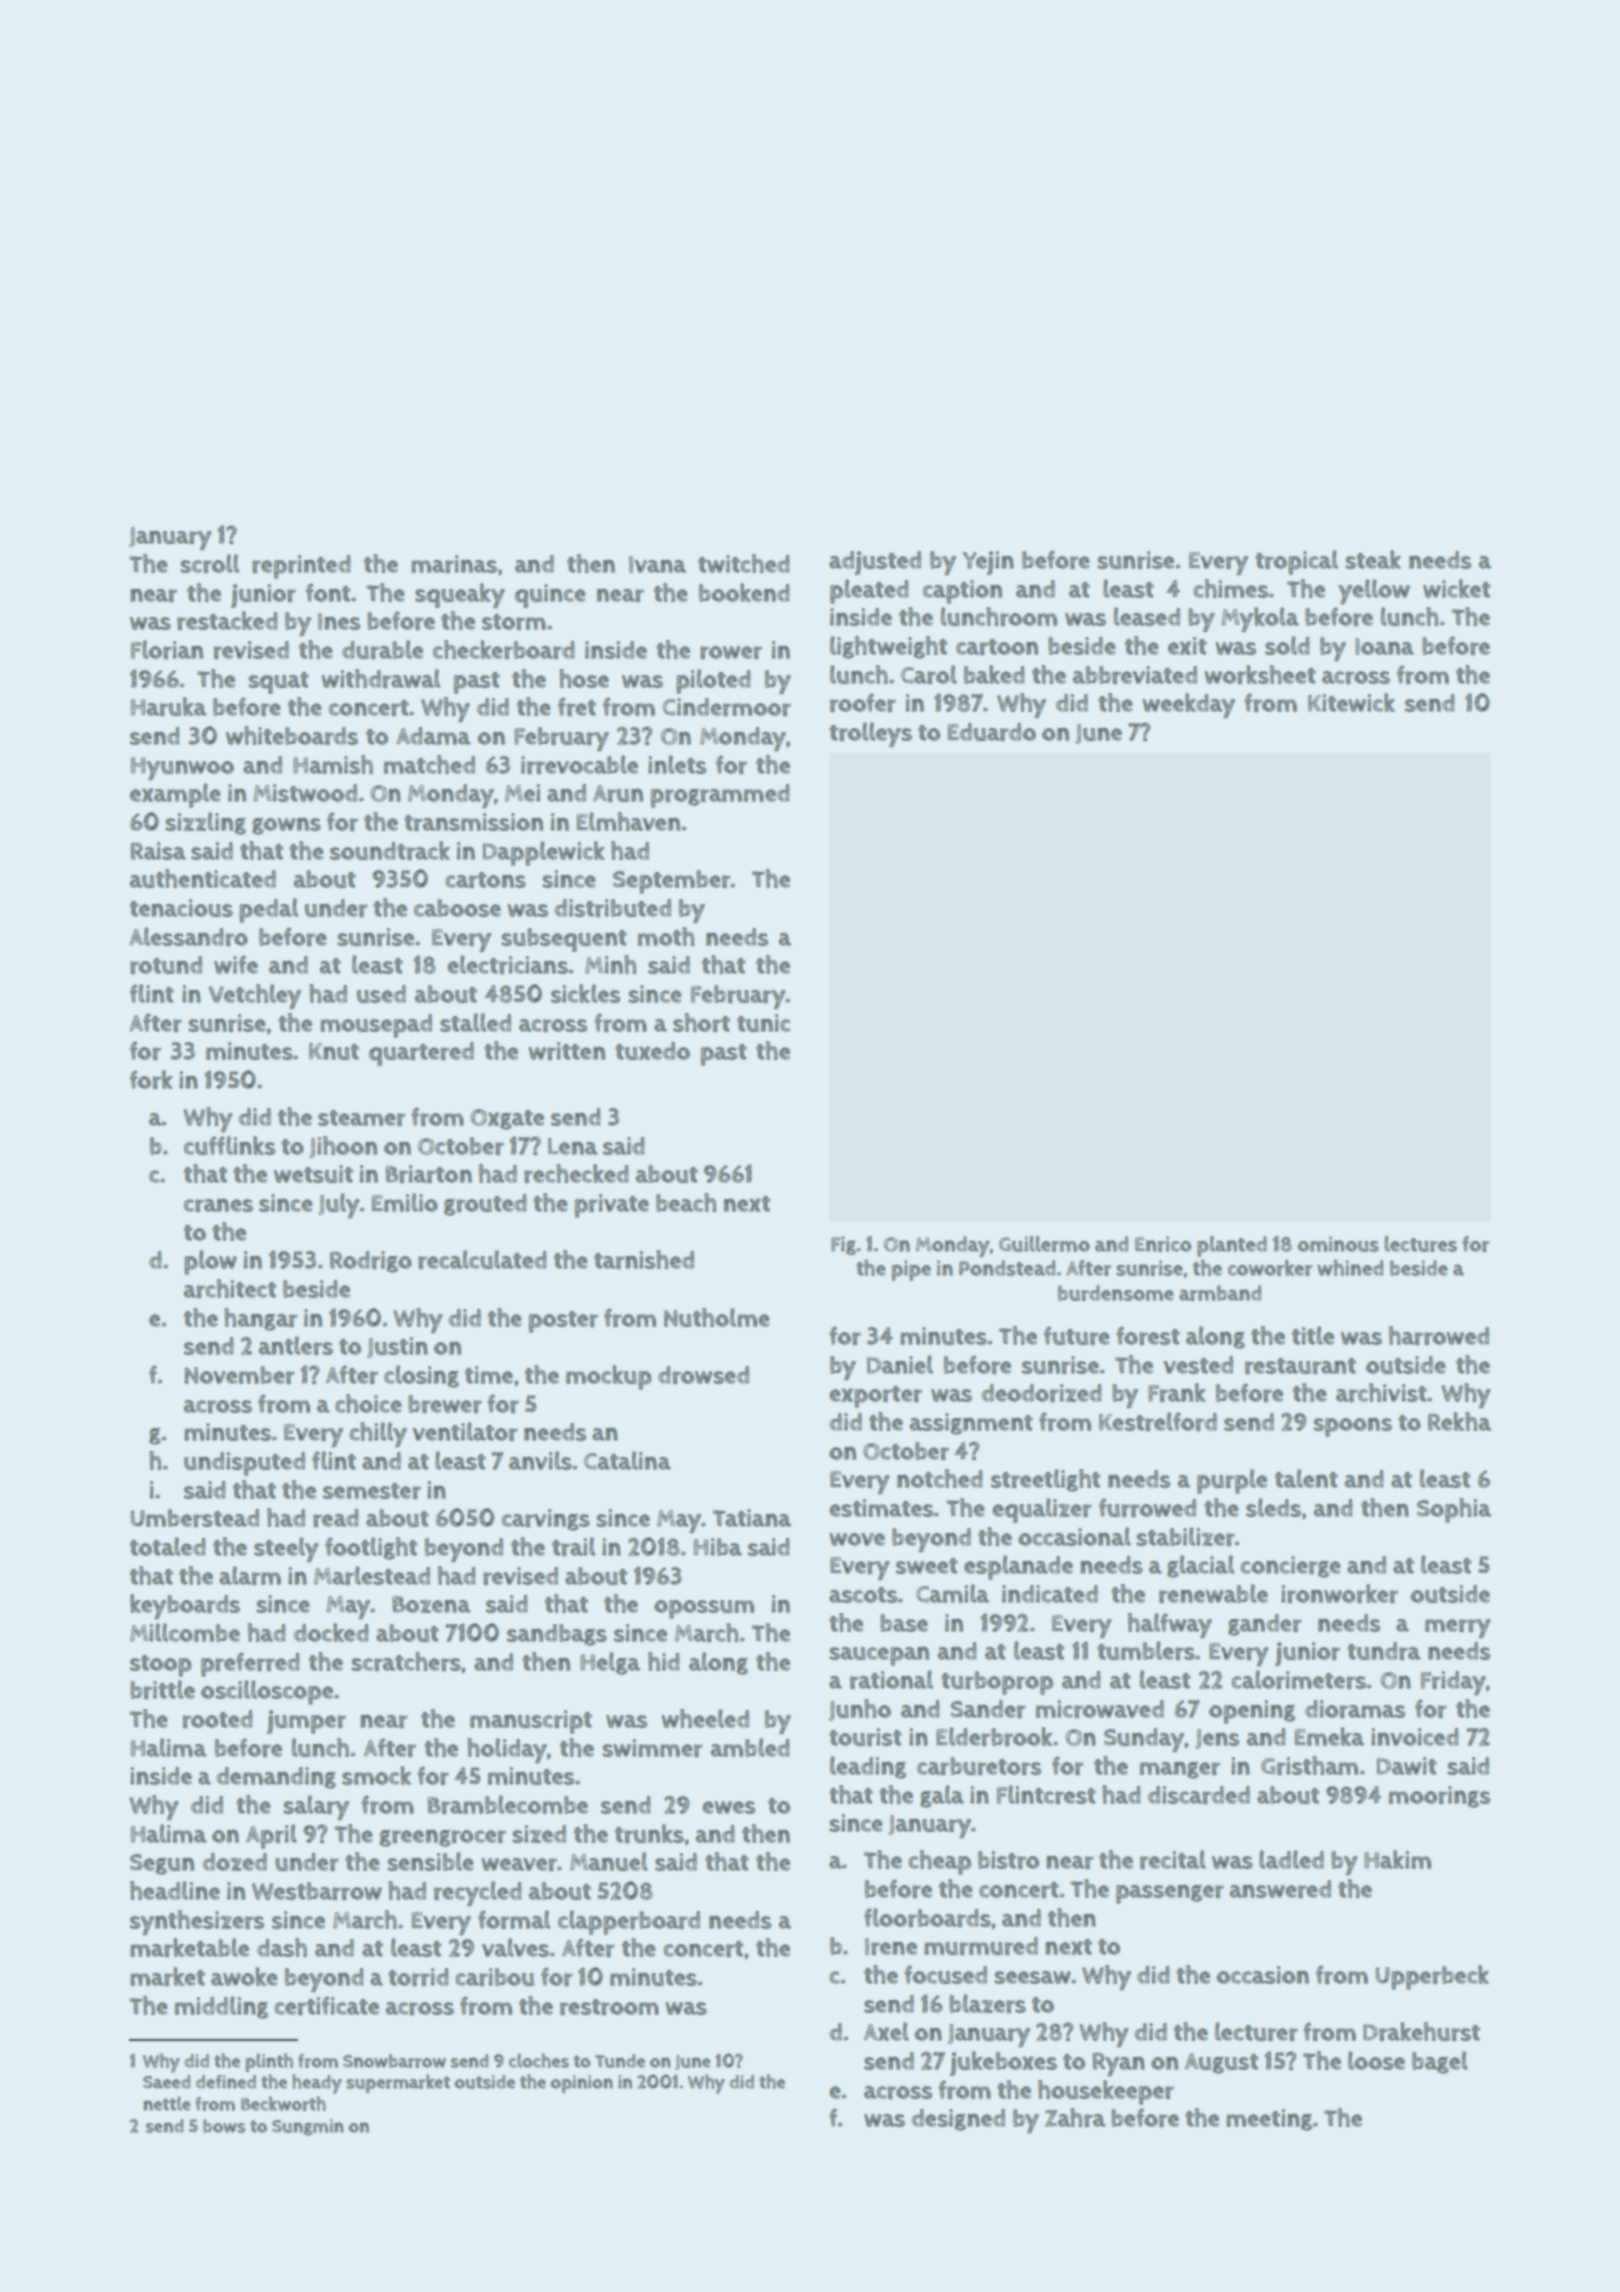  What do you see at coordinates (763, 1023) in the screenshot?
I see `tunic` at bounding box center [763, 1023].
